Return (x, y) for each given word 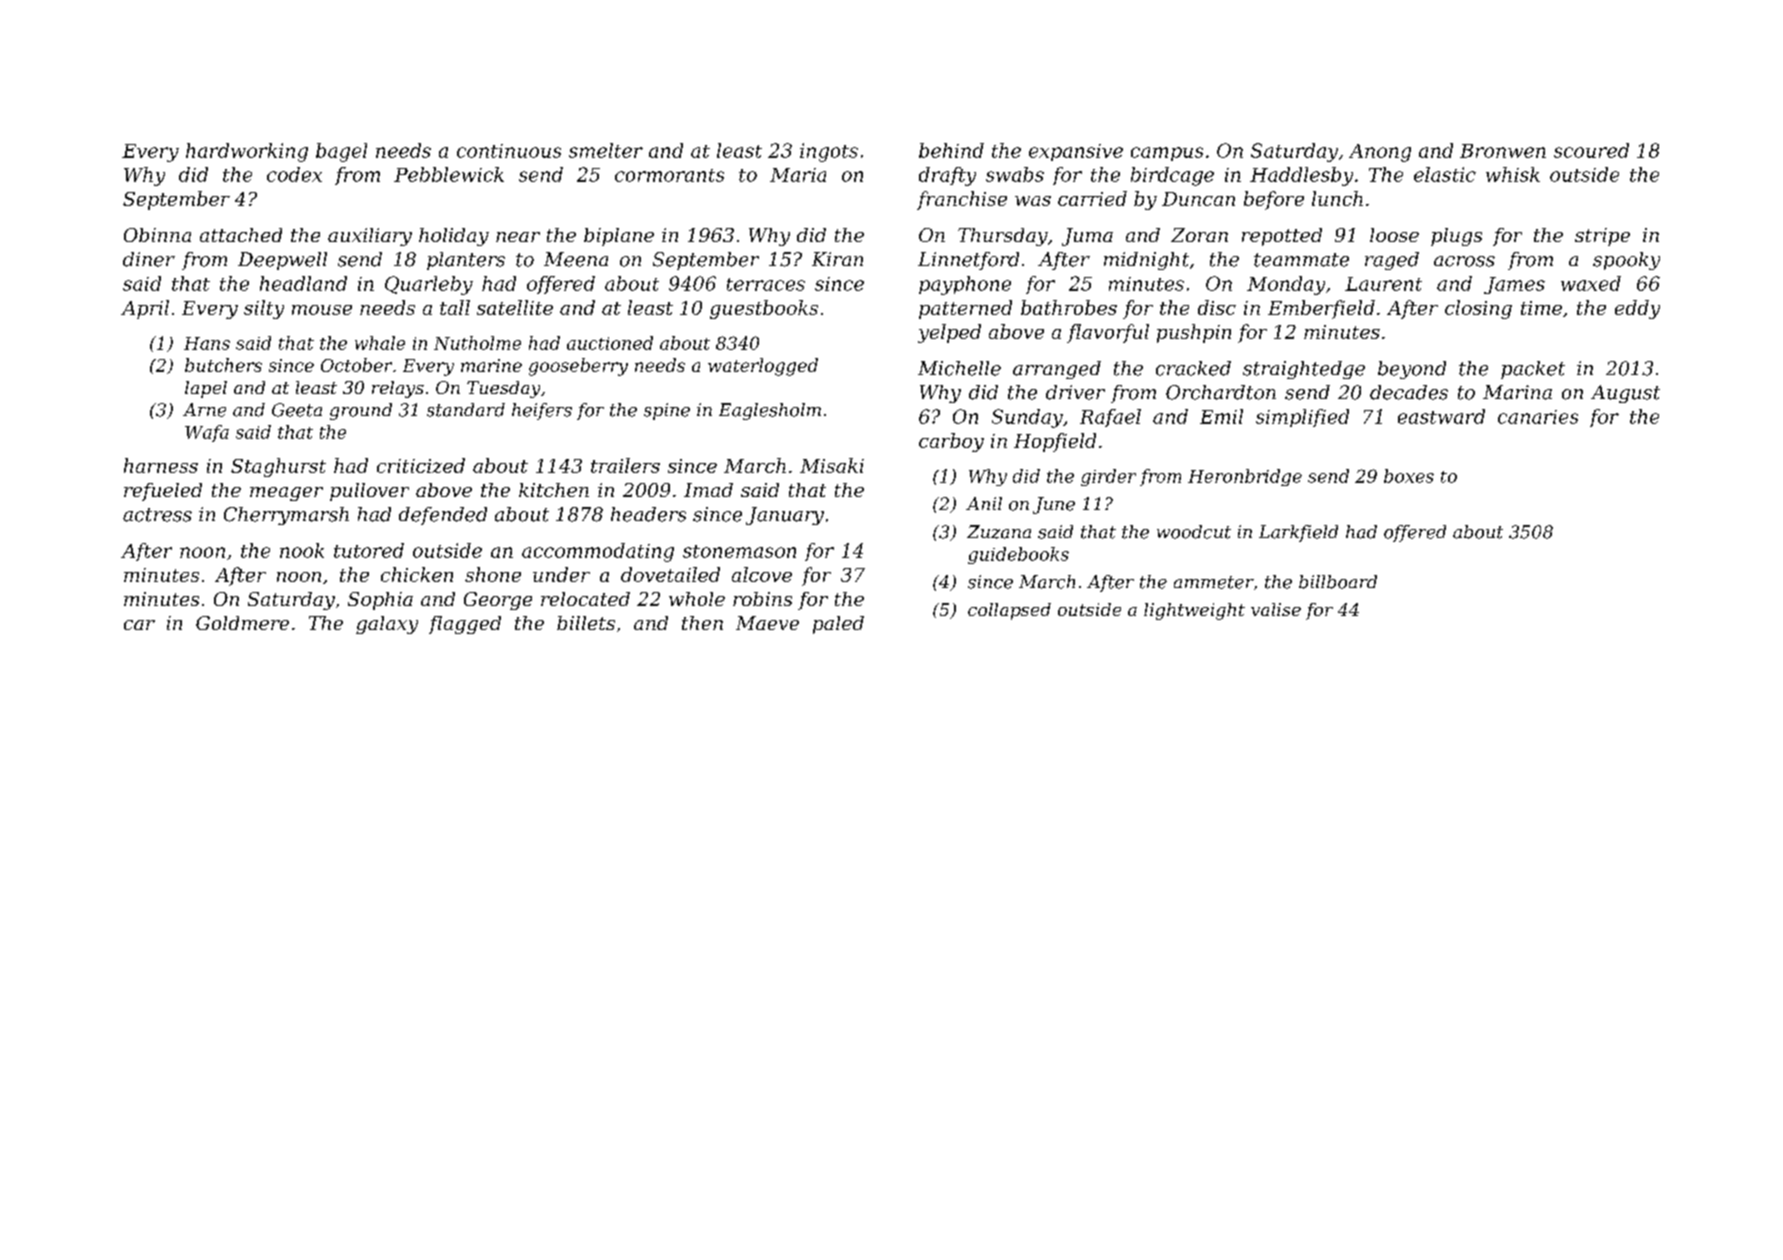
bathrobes (1069, 307)
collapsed (1009, 611)
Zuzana (999, 532)
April (145, 309)
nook (302, 550)
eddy (1637, 309)
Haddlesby (1301, 176)
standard (466, 410)
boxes (1409, 476)
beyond (1412, 370)
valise (1276, 609)
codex (294, 174)
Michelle (959, 368)
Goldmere (242, 623)
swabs (1015, 174)
